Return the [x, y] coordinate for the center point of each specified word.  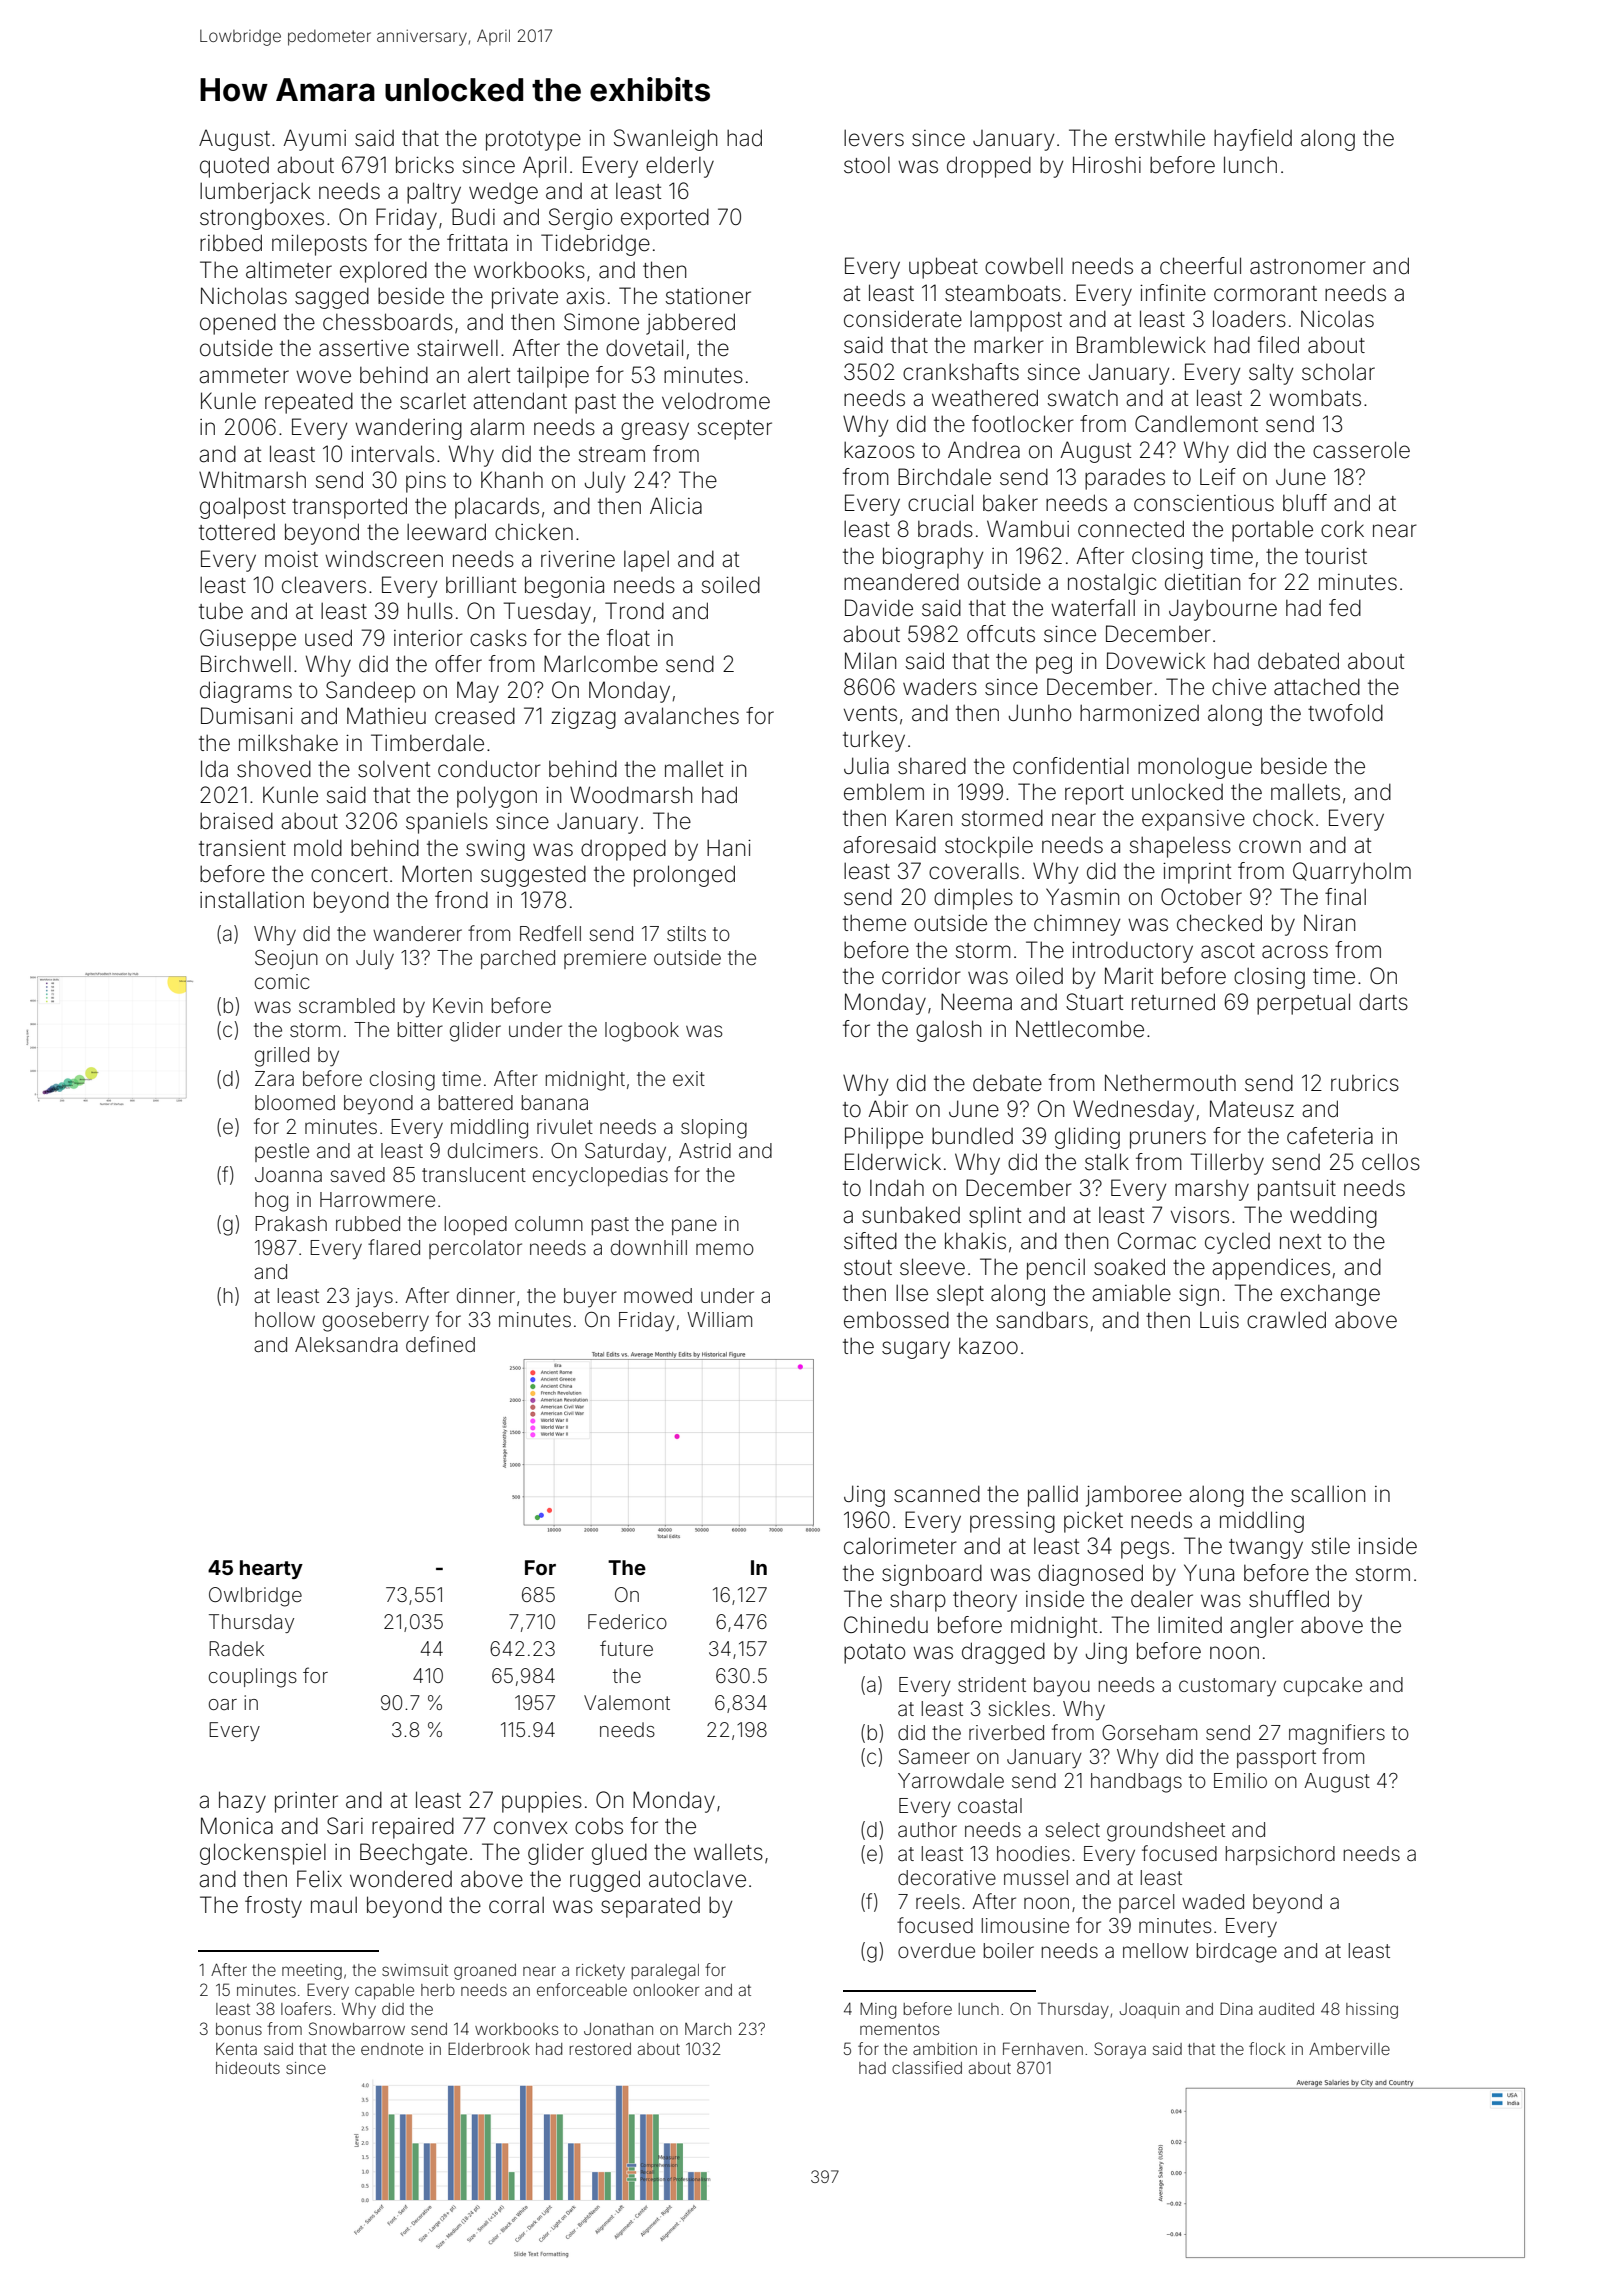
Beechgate [413, 1854]
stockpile [989, 847]
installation [252, 900]
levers [874, 138]
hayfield [1253, 140]
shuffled [1289, 1599]
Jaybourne [1223, 610]
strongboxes [262, 219]
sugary [916, 1350]
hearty [271, 1569]
